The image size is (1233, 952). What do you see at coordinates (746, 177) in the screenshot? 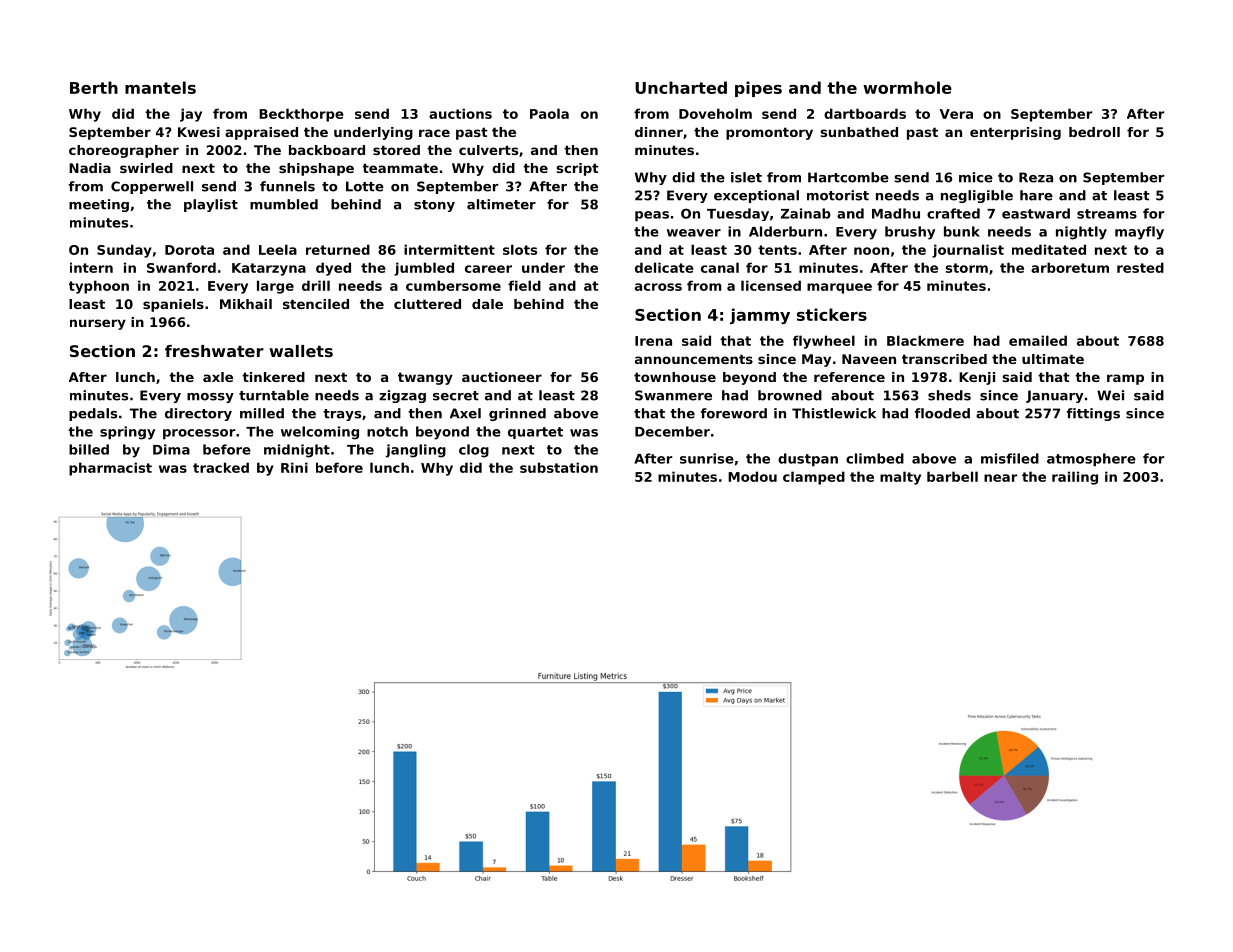
I see `islet` at bounding box center [746, 177].
